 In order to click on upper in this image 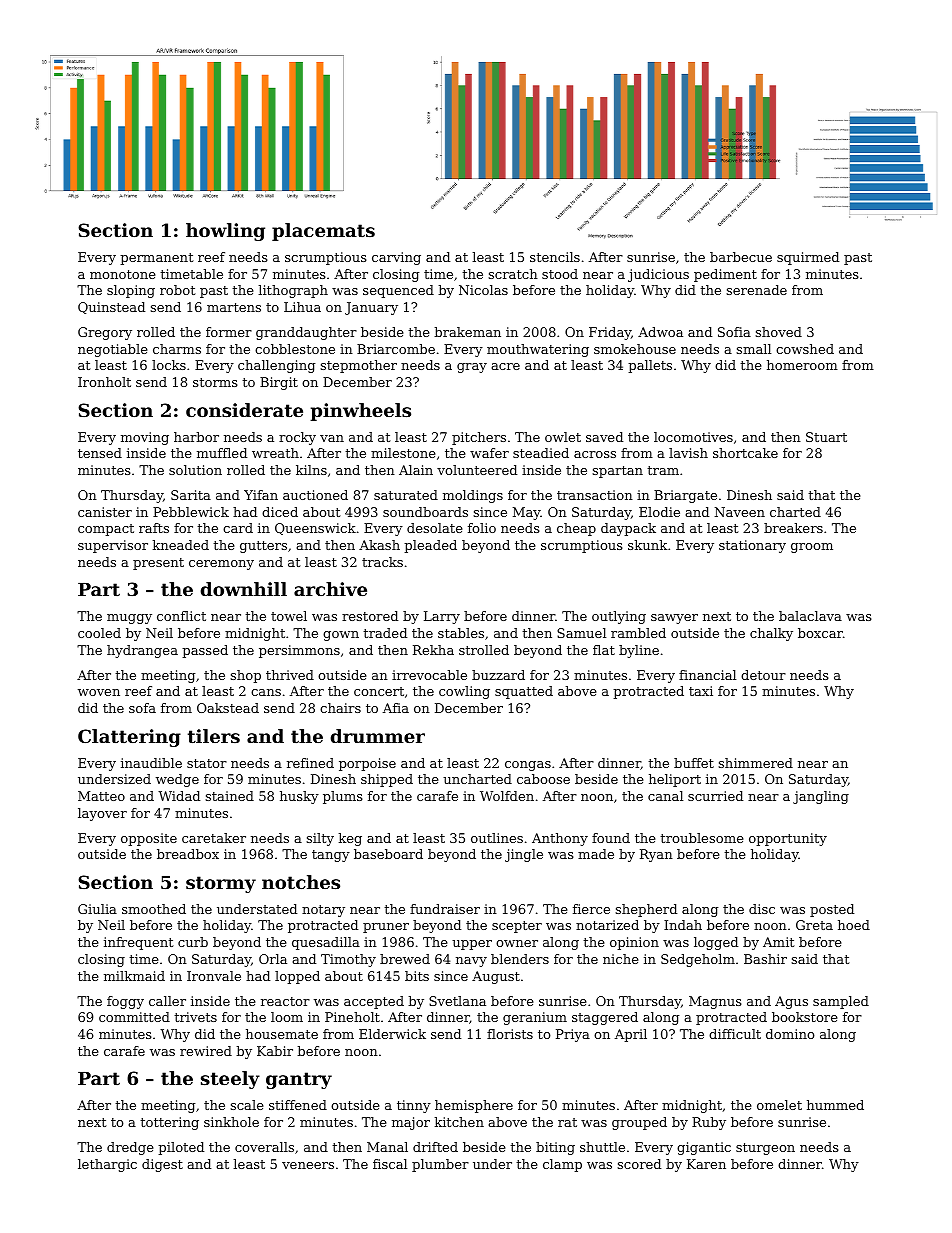, I will do `click(472, 945)`.
